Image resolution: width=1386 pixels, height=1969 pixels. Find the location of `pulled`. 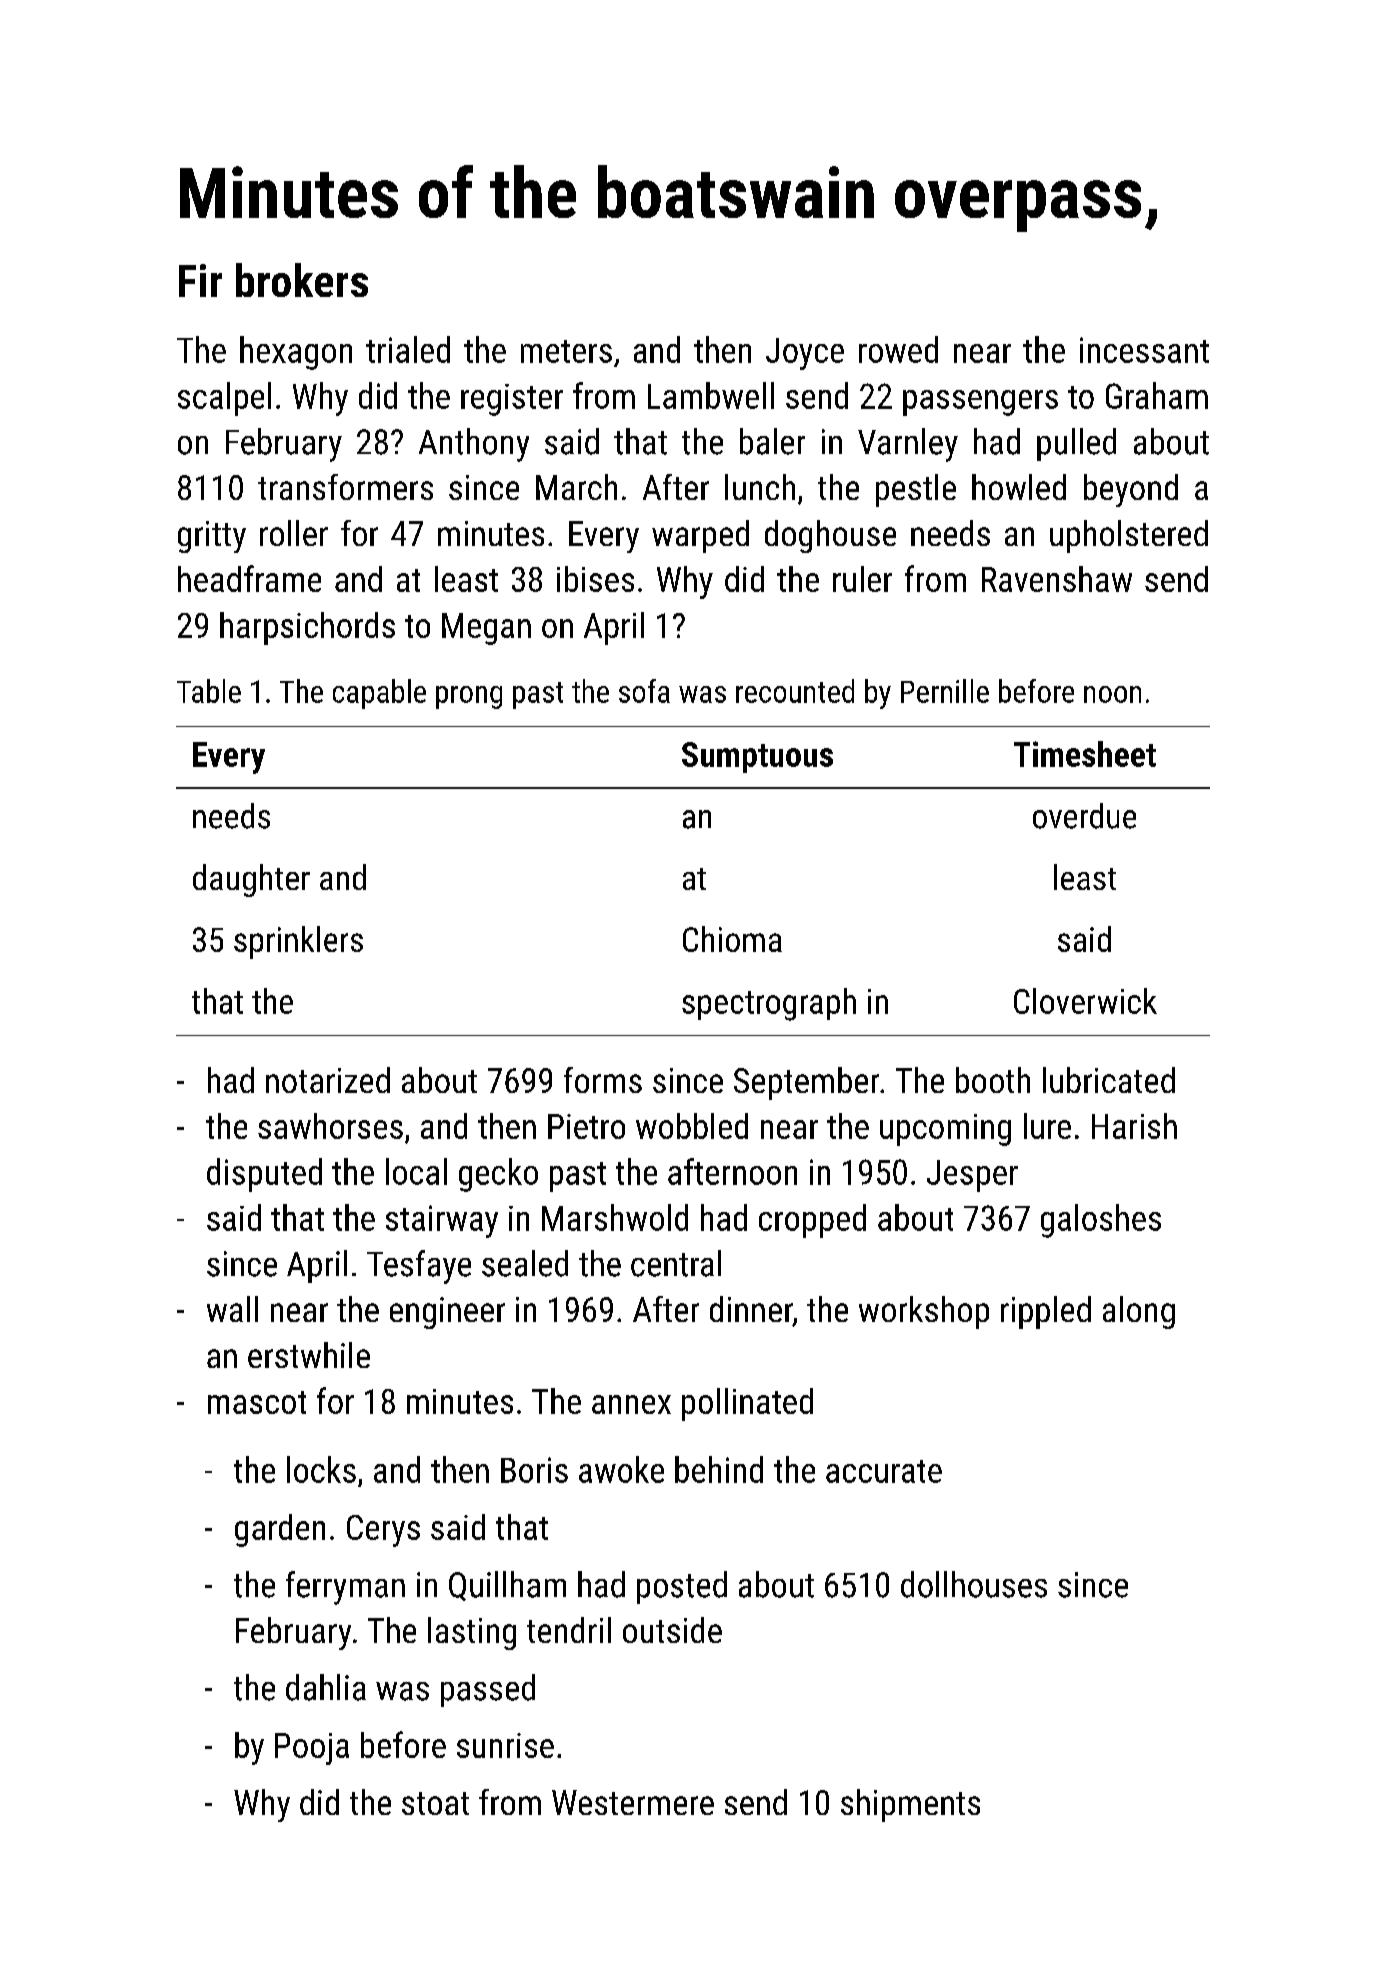

pulled is located at coordinates (1076, 444).
